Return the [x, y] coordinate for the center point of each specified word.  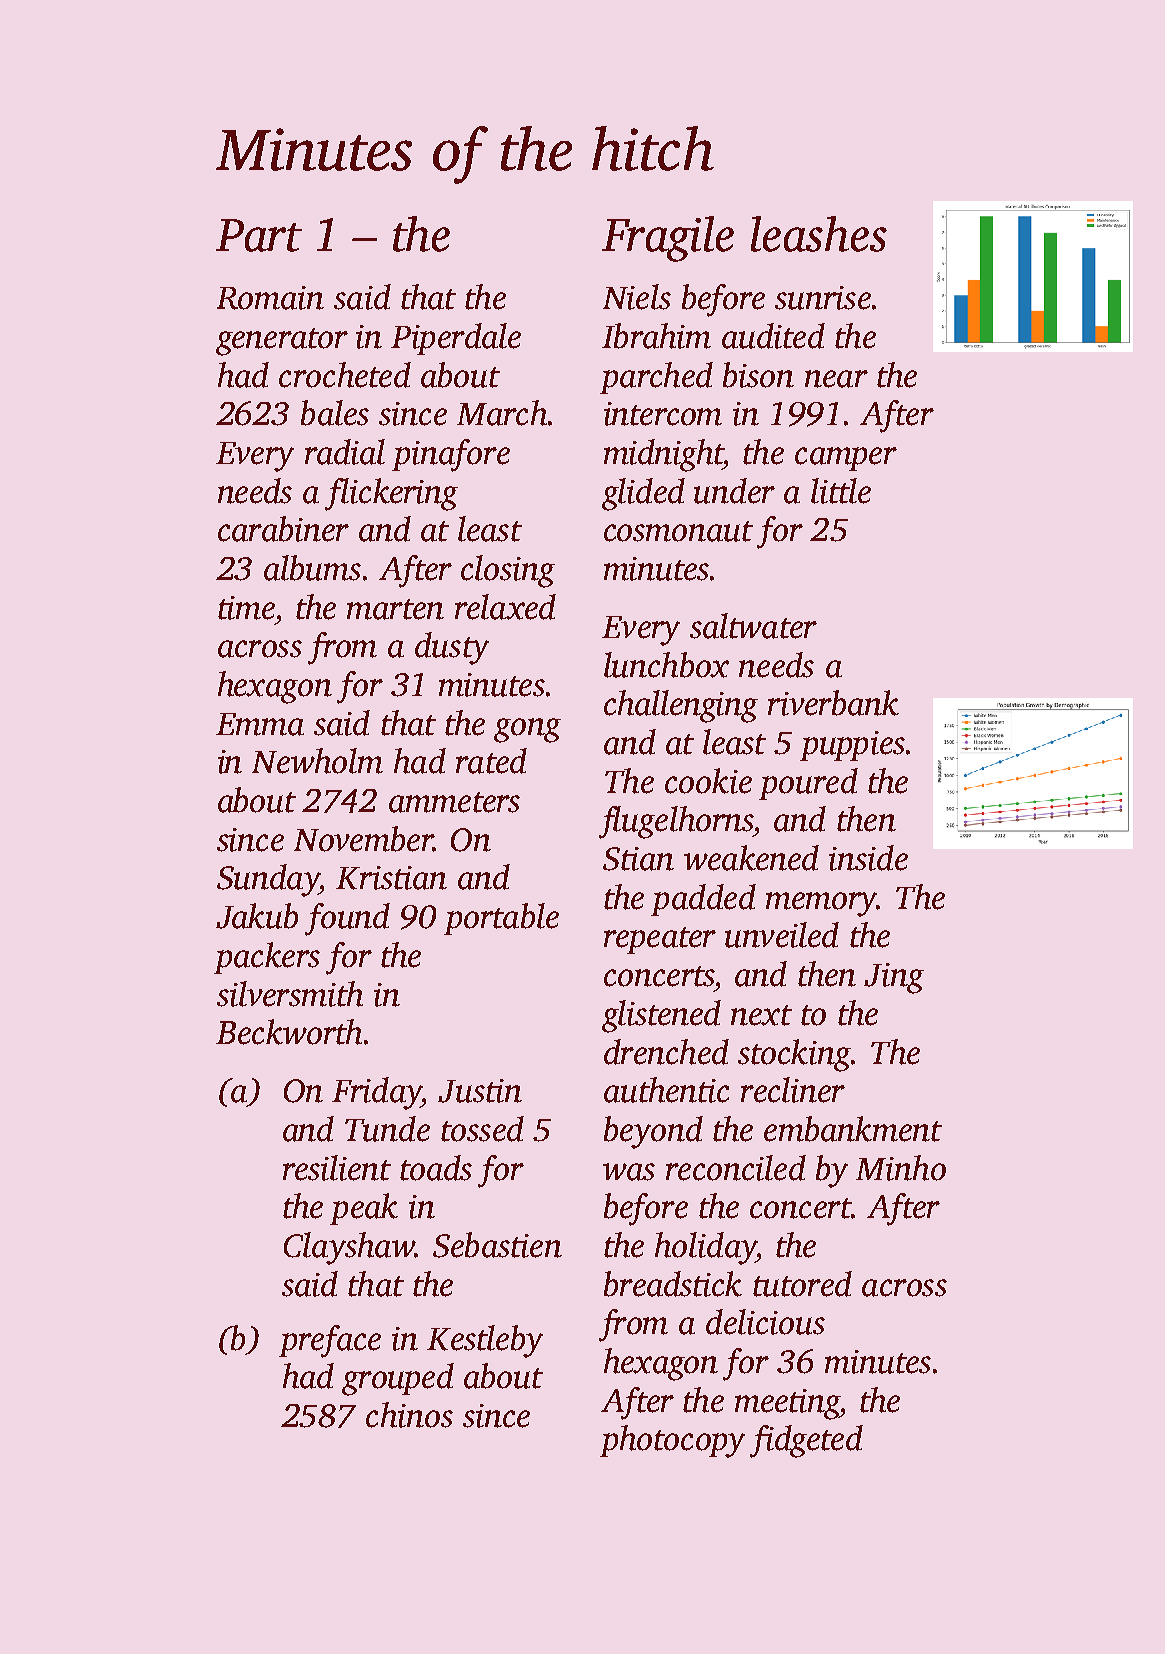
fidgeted [806, 1441]
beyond [653, 1132]
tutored [802, 1284]
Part [259, 235]
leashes [819, 234]
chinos [409, 1415]
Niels [637, 297]
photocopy [672, 1441]
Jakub [257, 916]
